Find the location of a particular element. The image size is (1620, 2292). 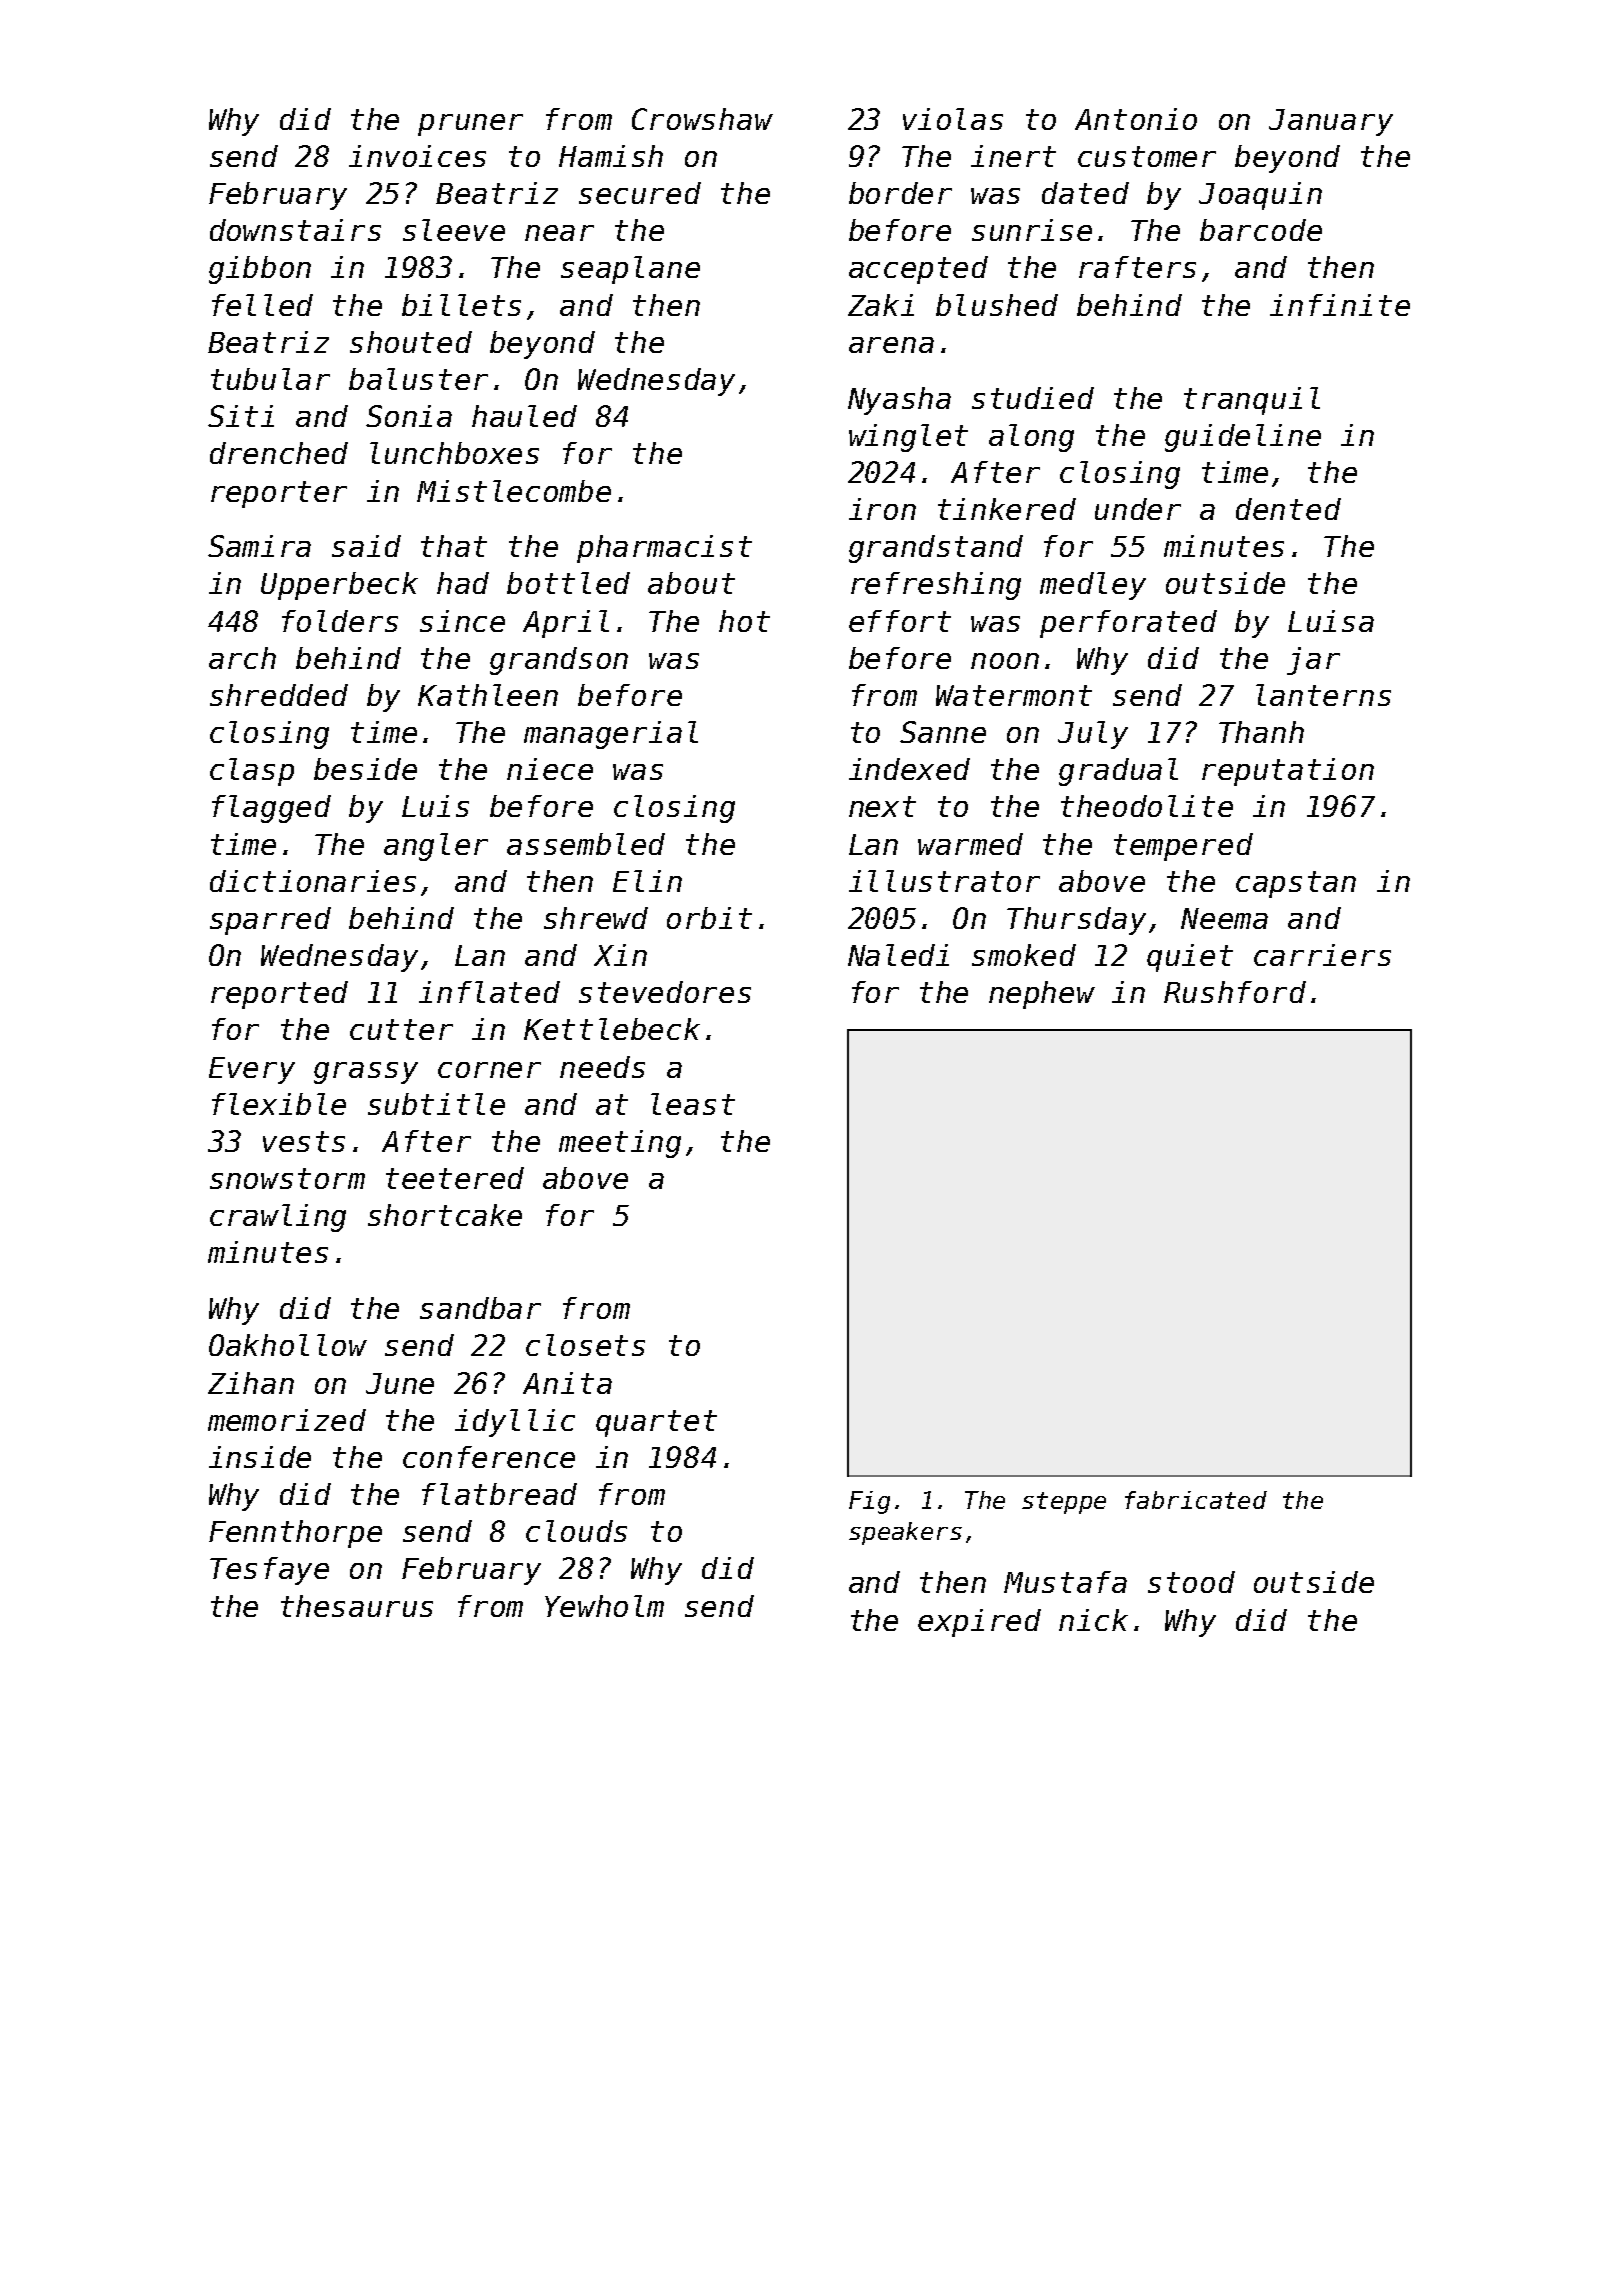

pharmacist is located at coordinates (664, 549).
